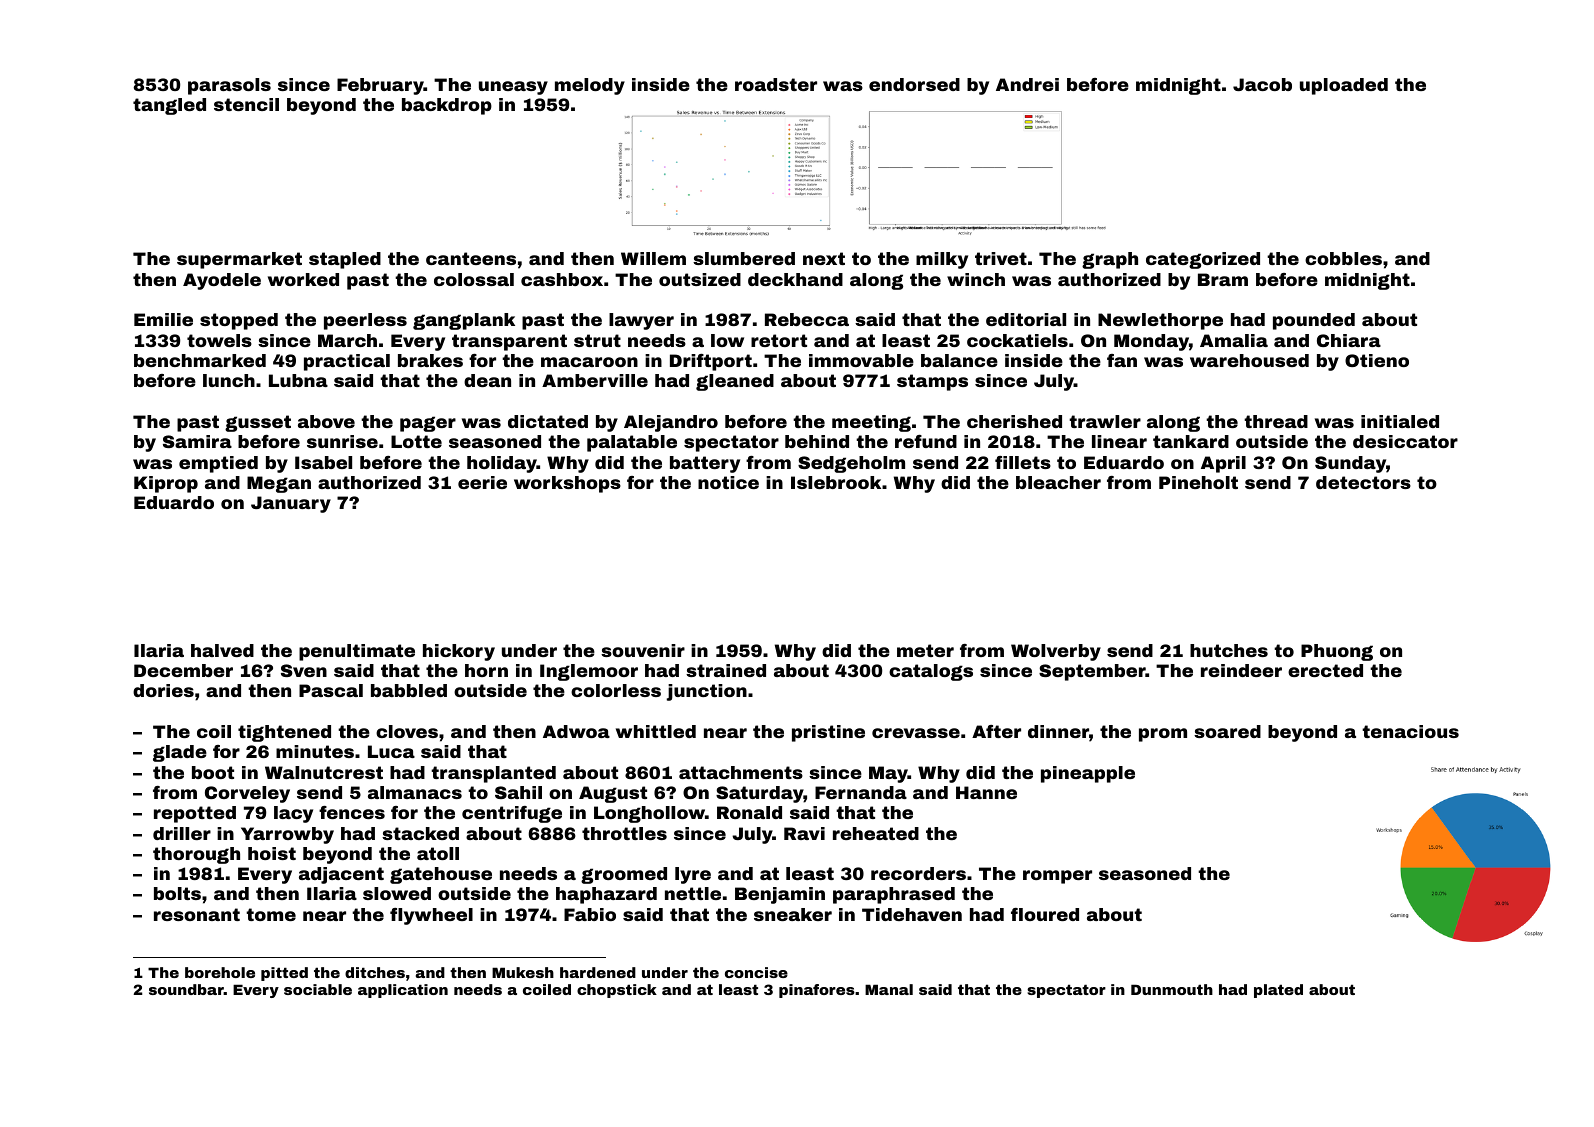 The width and height of the page is (1594, 1127). Describe the element at coordinates (1023, 462) in the page. I see `fillets` at that location.
